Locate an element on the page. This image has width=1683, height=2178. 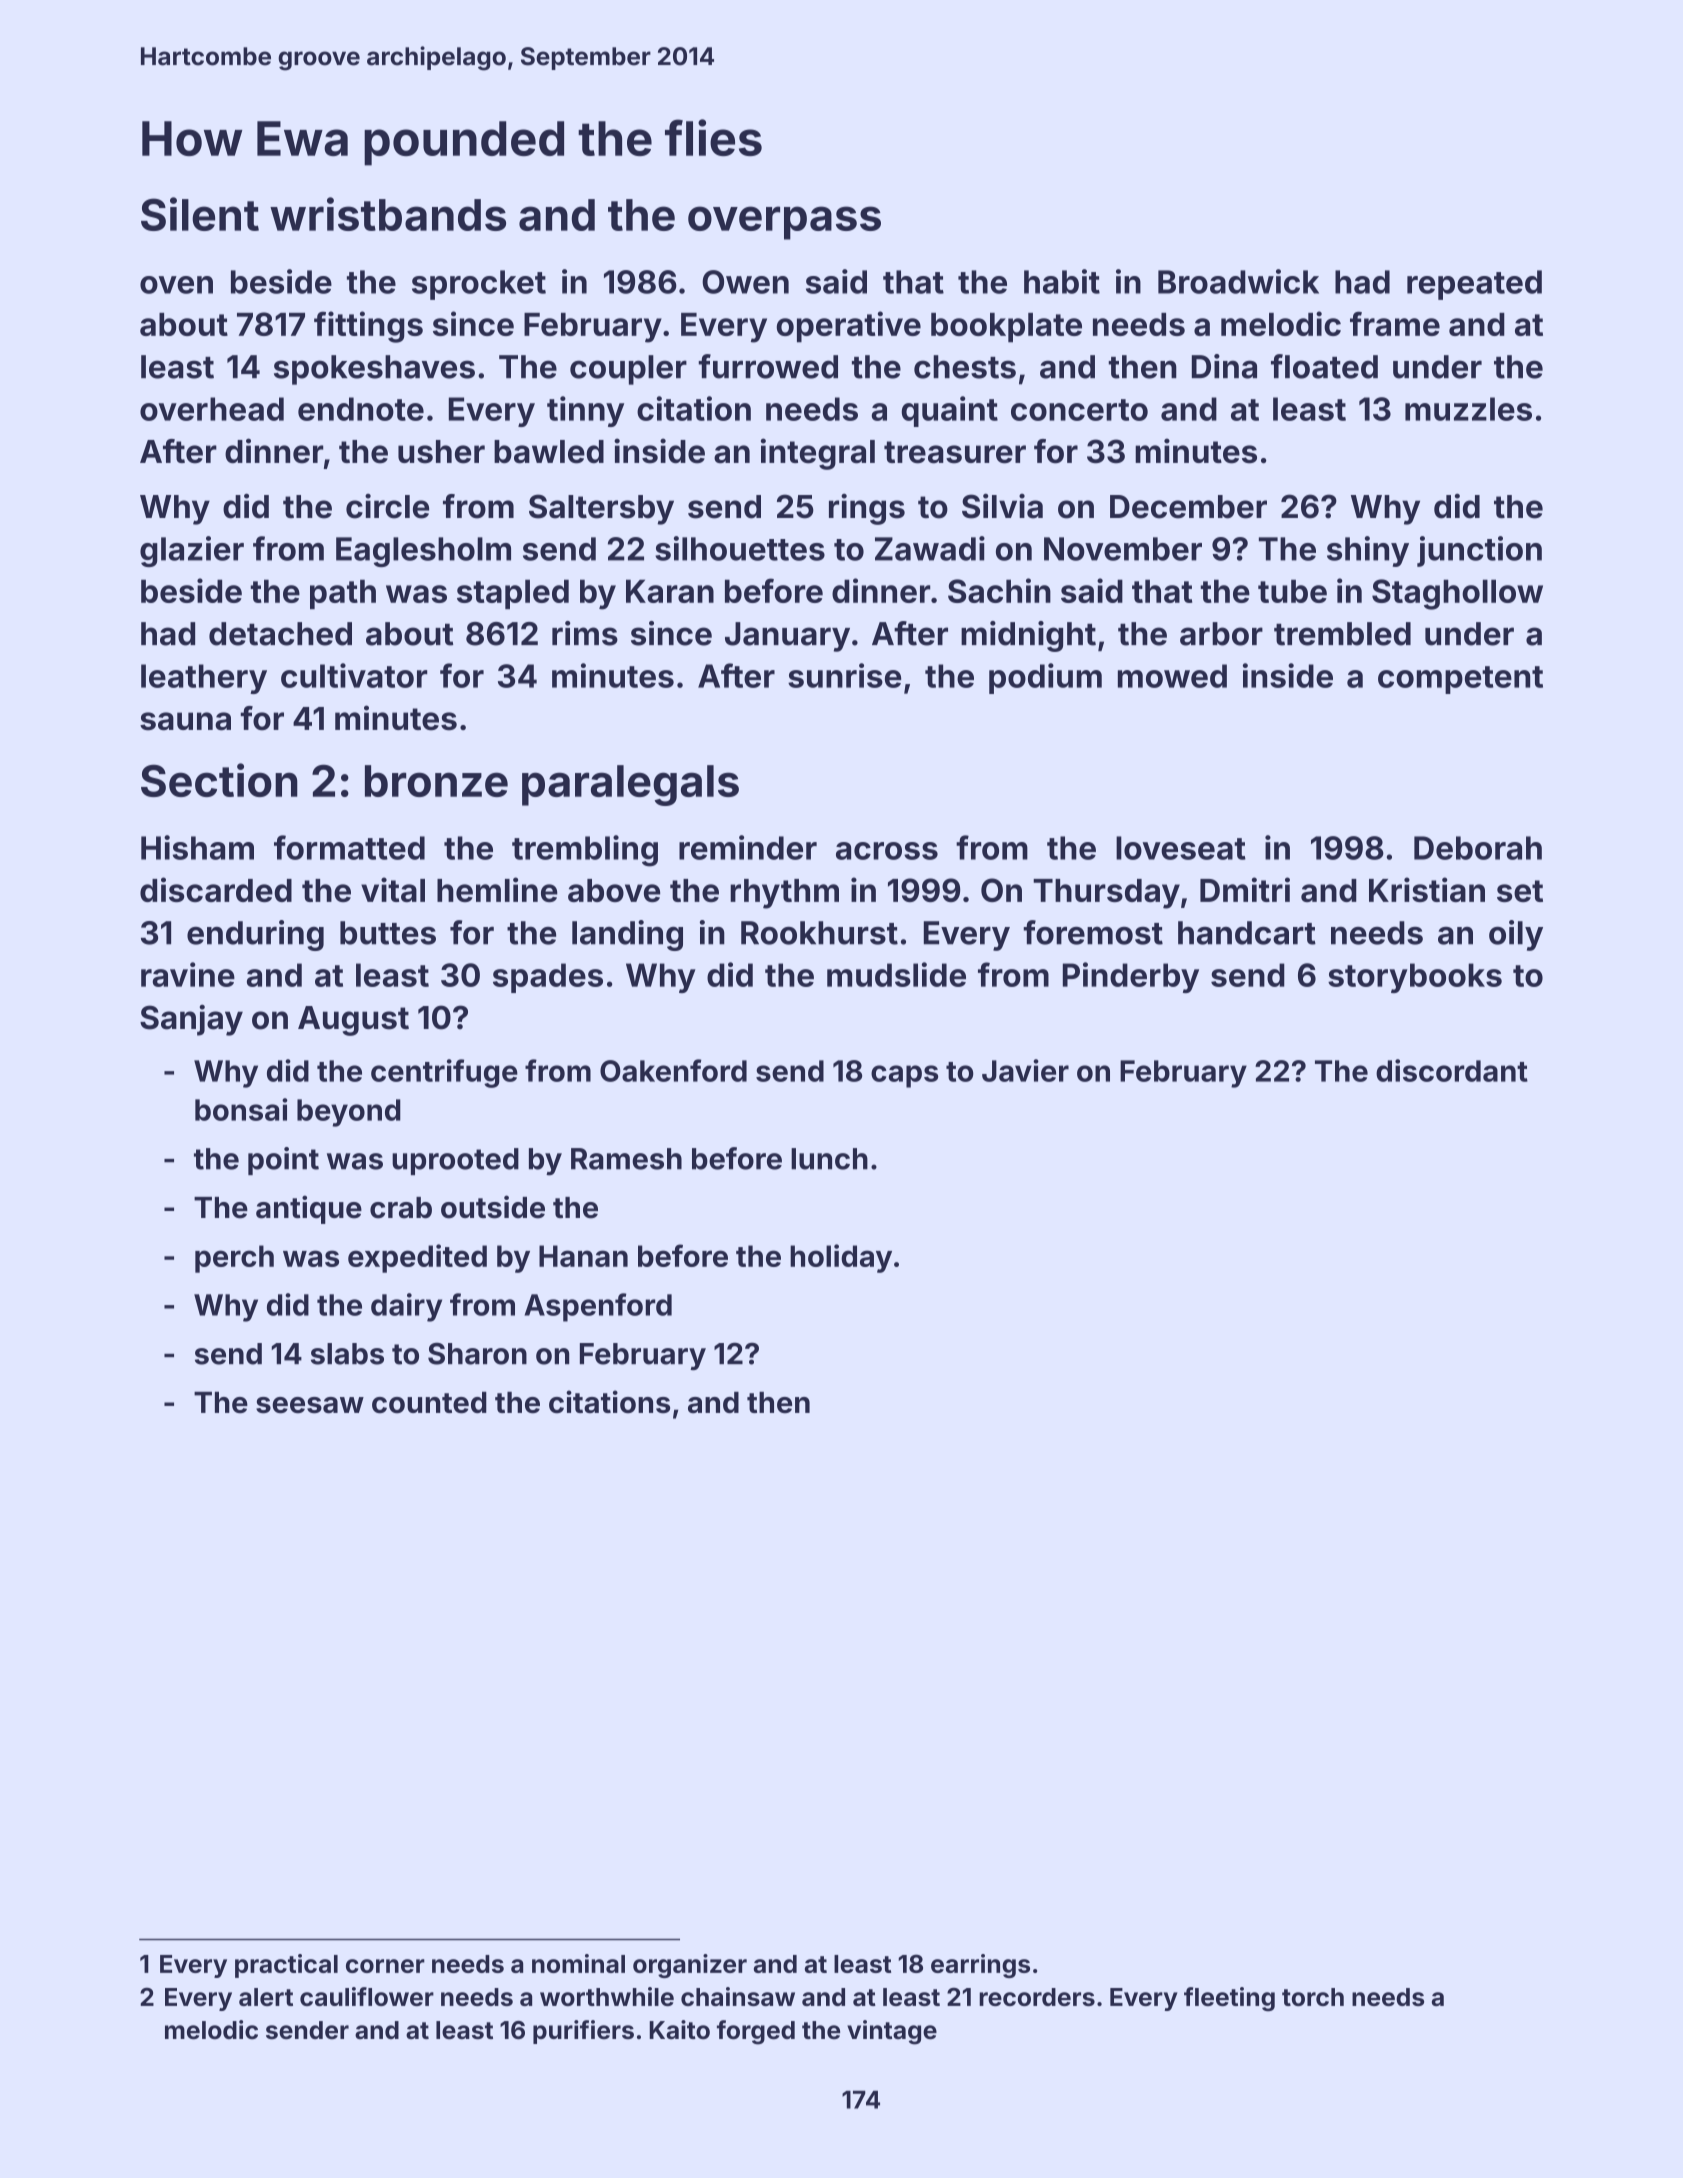
Pinderby is located at coordinates (1131, 977).
